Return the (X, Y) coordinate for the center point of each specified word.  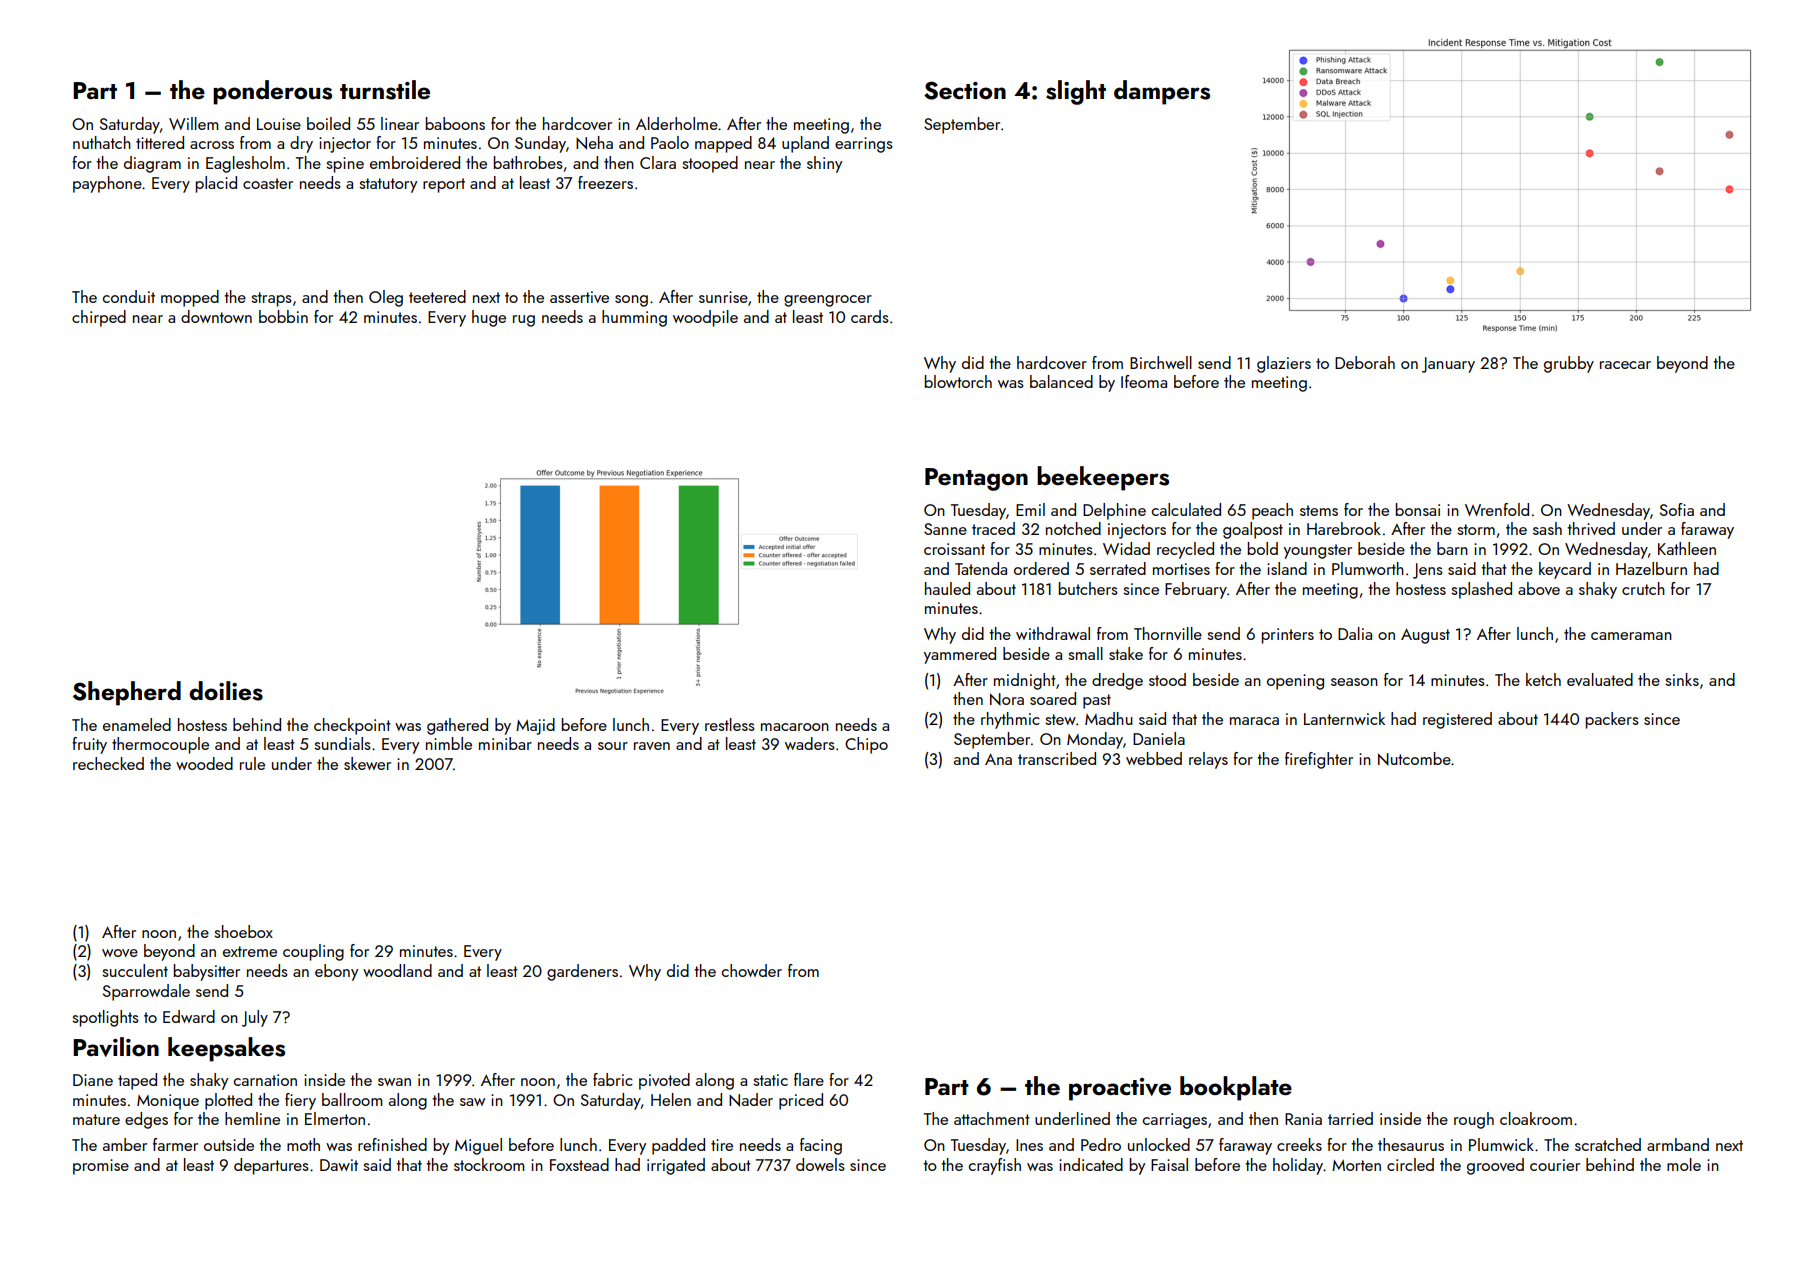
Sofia (1677, 509)
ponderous (272, 92)
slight (1076, 92)
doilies (226, 691)
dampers (1162, 92)
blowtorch (958, 381)
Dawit (339, 1165)
